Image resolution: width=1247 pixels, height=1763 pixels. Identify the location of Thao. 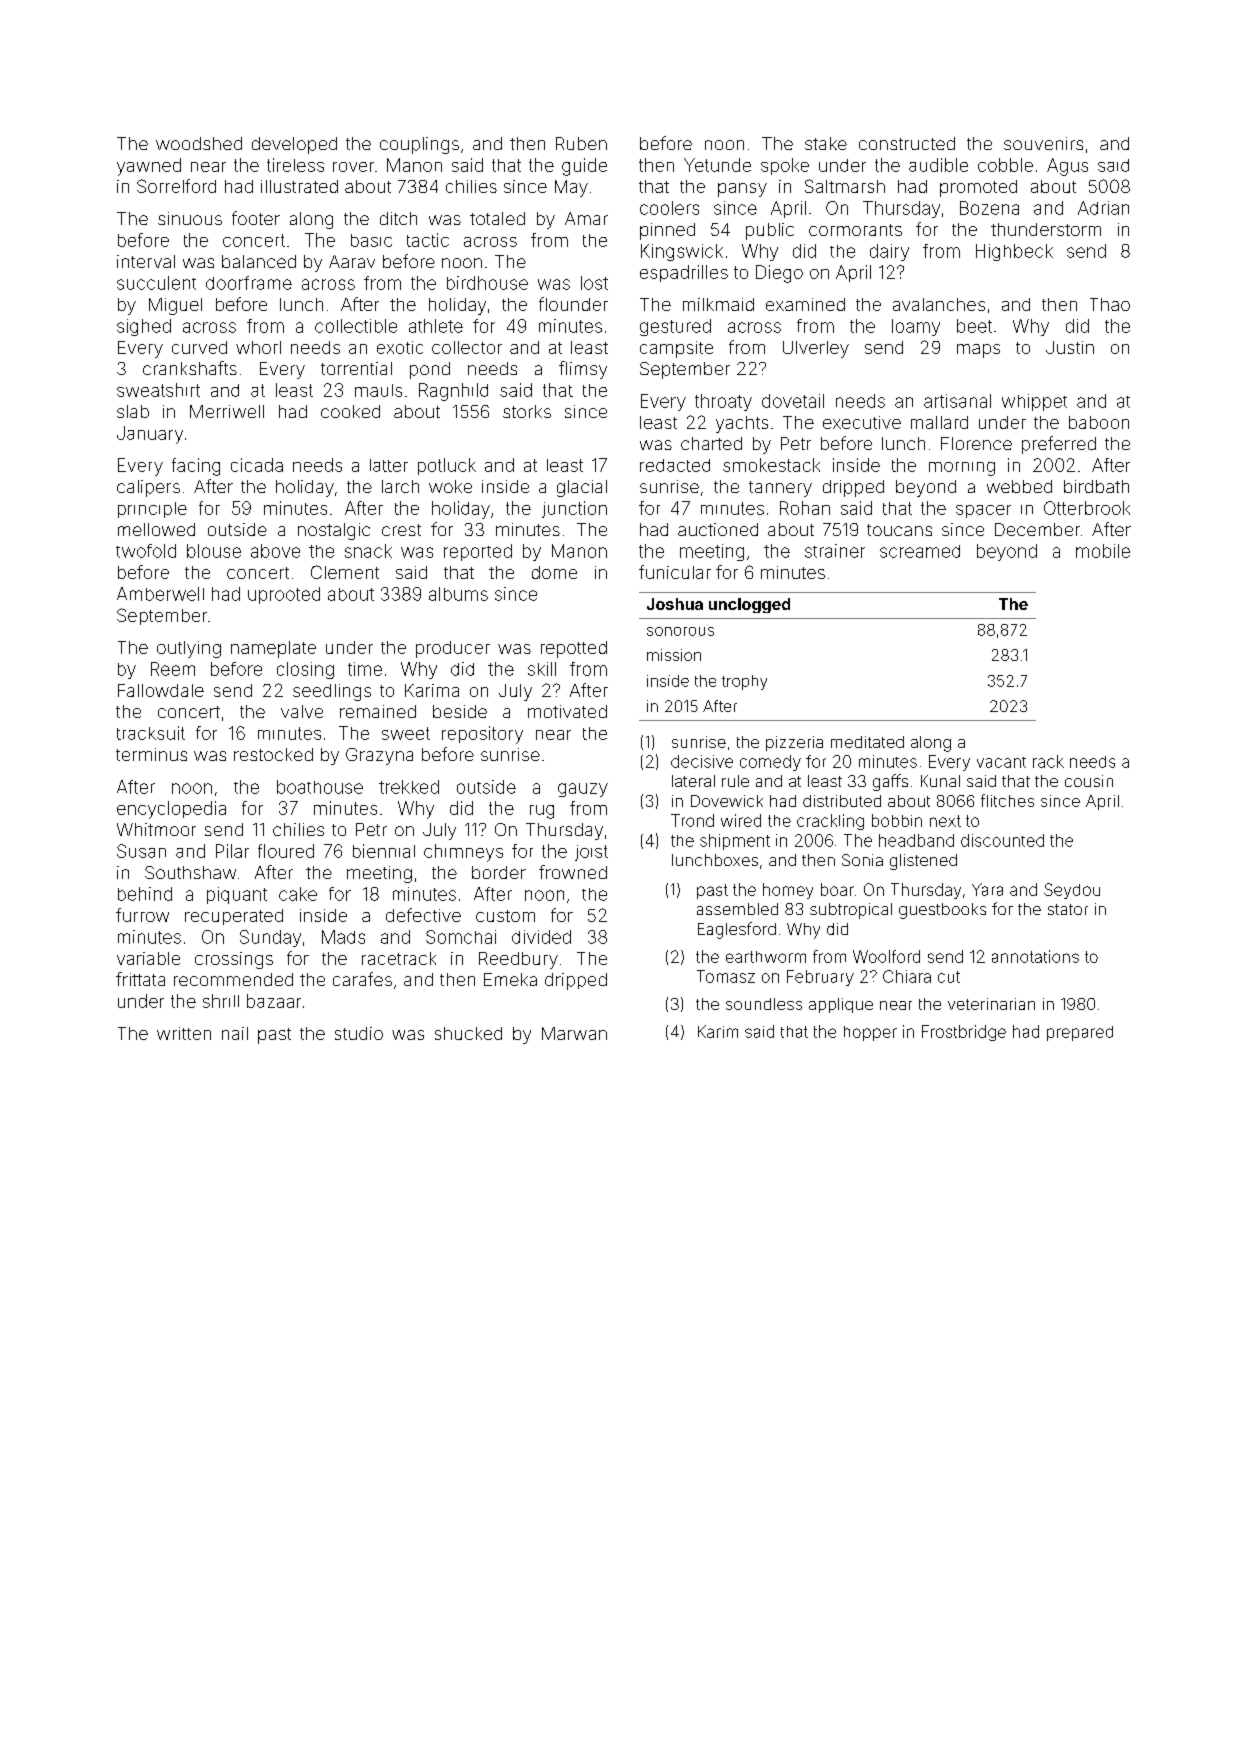
(1110, 304).
